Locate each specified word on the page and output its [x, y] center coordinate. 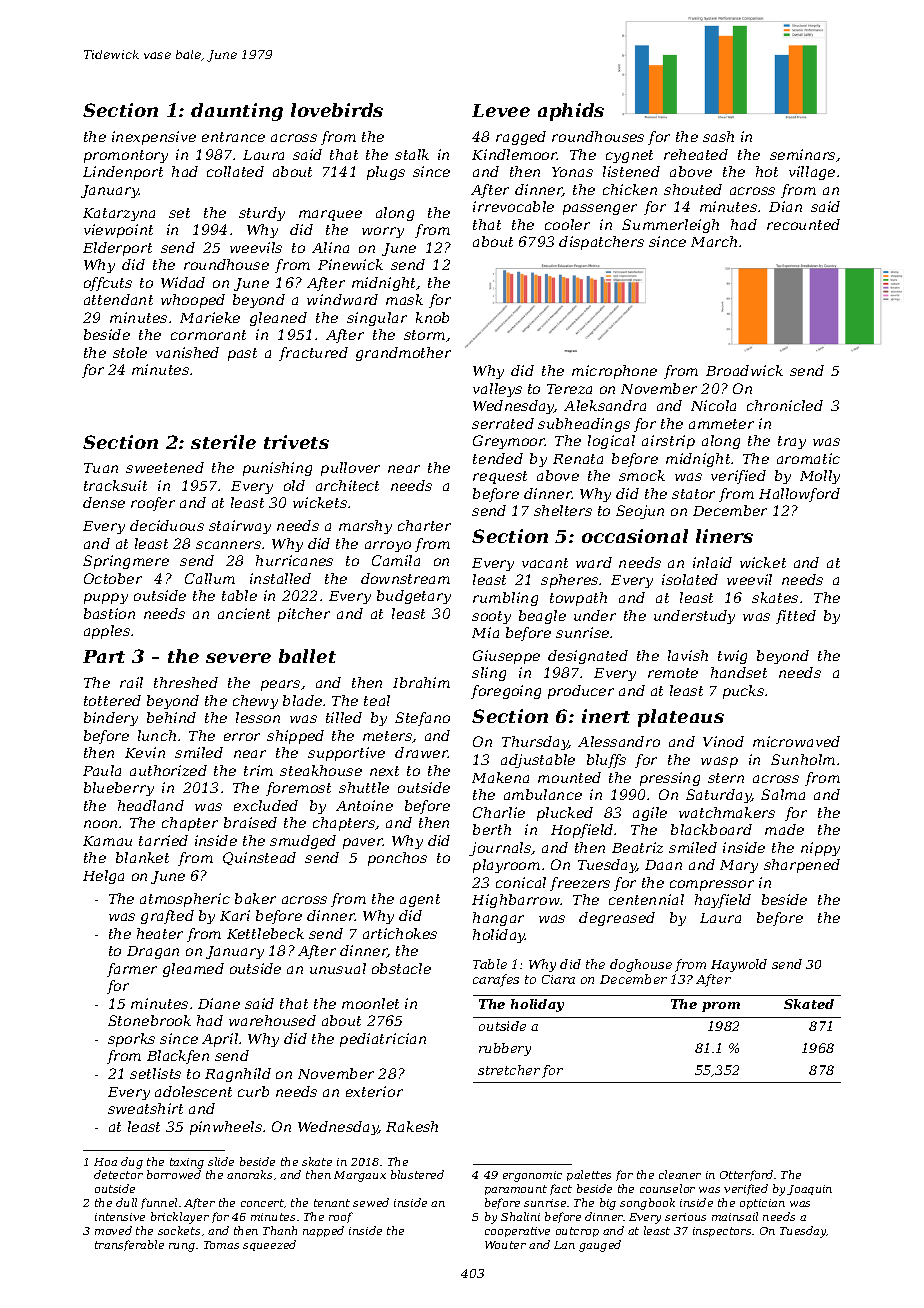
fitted [796, 617]
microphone [614, 372]
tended [498, 458]
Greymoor [509, 442]
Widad [183, 282]
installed [280, 578]
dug [132, 1163]
